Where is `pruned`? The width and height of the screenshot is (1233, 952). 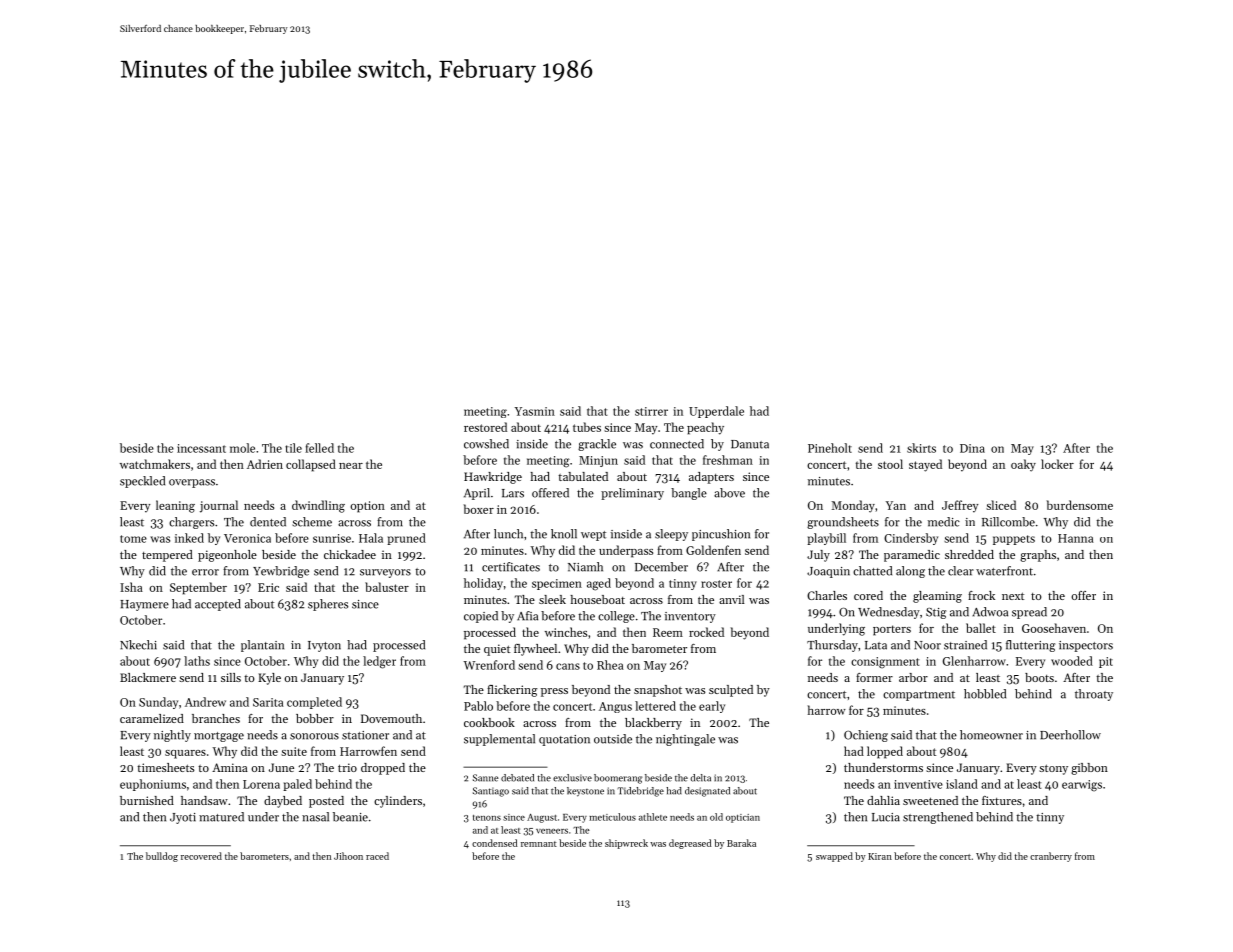 pruned is located at coordinates (406, 539).
